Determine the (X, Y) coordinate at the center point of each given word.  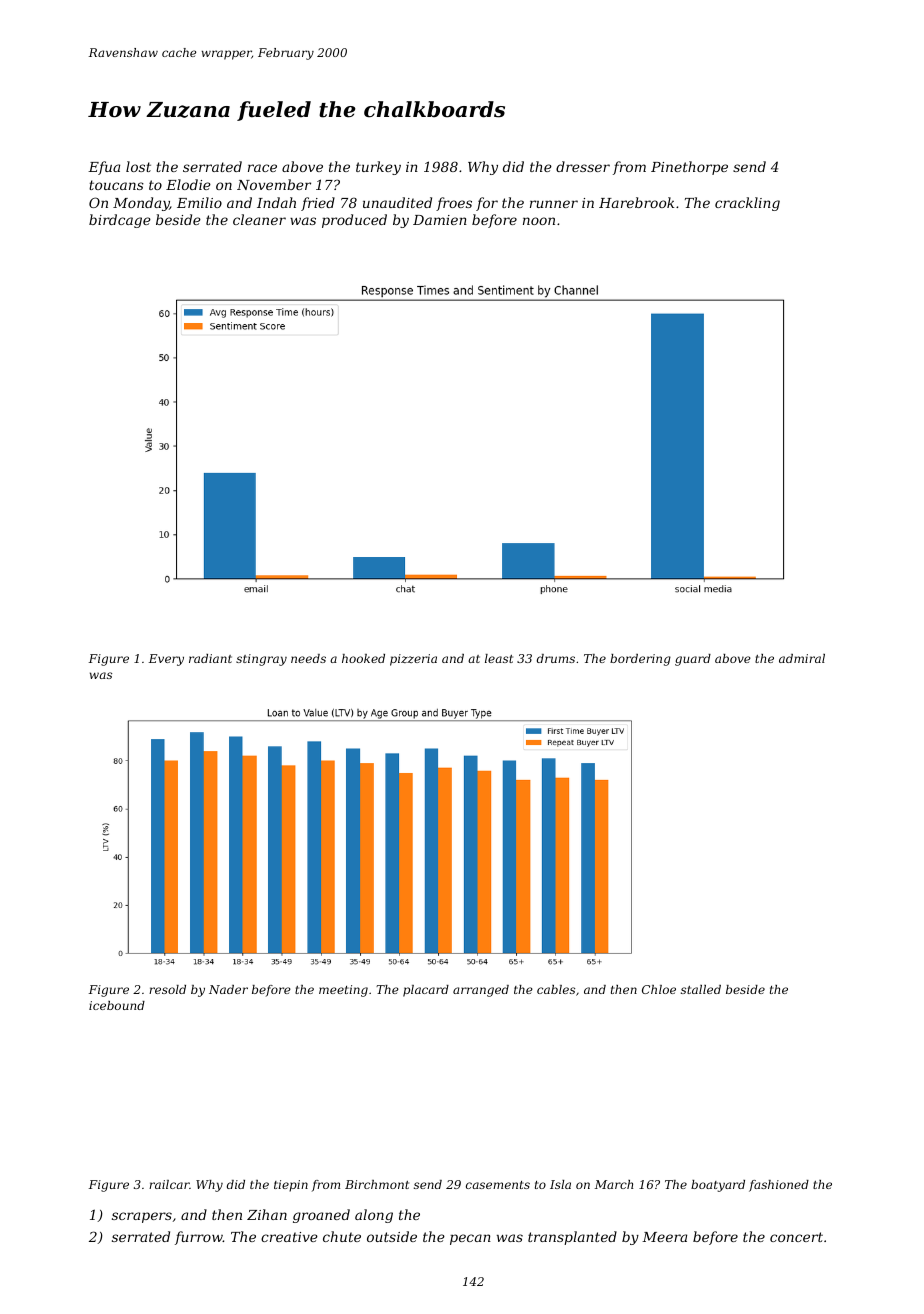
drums (556, 658)
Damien (440, 220)
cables (556, 989)
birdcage (120, 221)
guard (693, 660)
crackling (747, 204)
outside (392, 1236)
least (499, 658)
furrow (199, 1238)
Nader (228, 989)
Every (166, 660)
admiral (802, 658)
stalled (701, 989)
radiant (210, 658)
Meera (664, 1237)
